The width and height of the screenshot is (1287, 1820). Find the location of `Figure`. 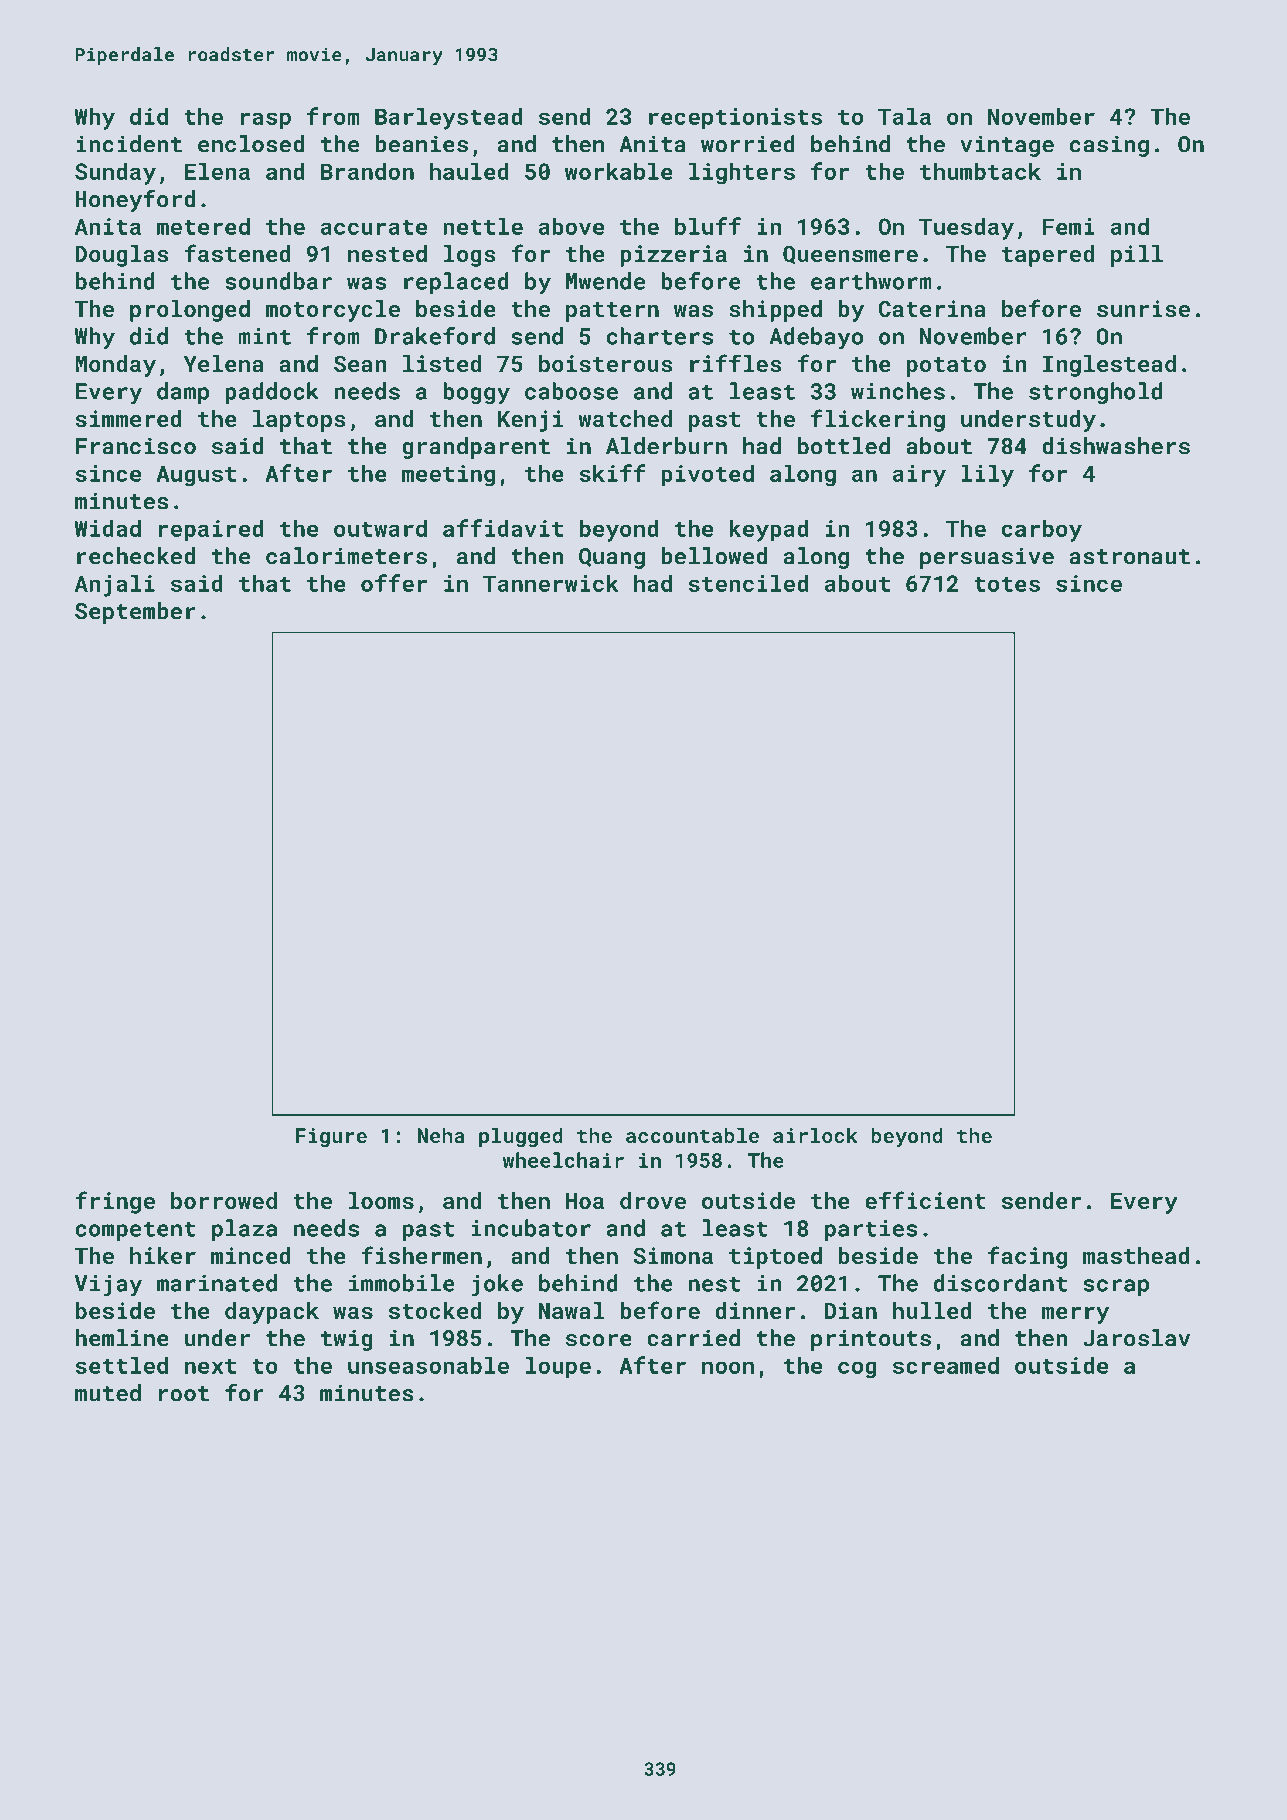

Figure is located at coordinates (331, 1137).
